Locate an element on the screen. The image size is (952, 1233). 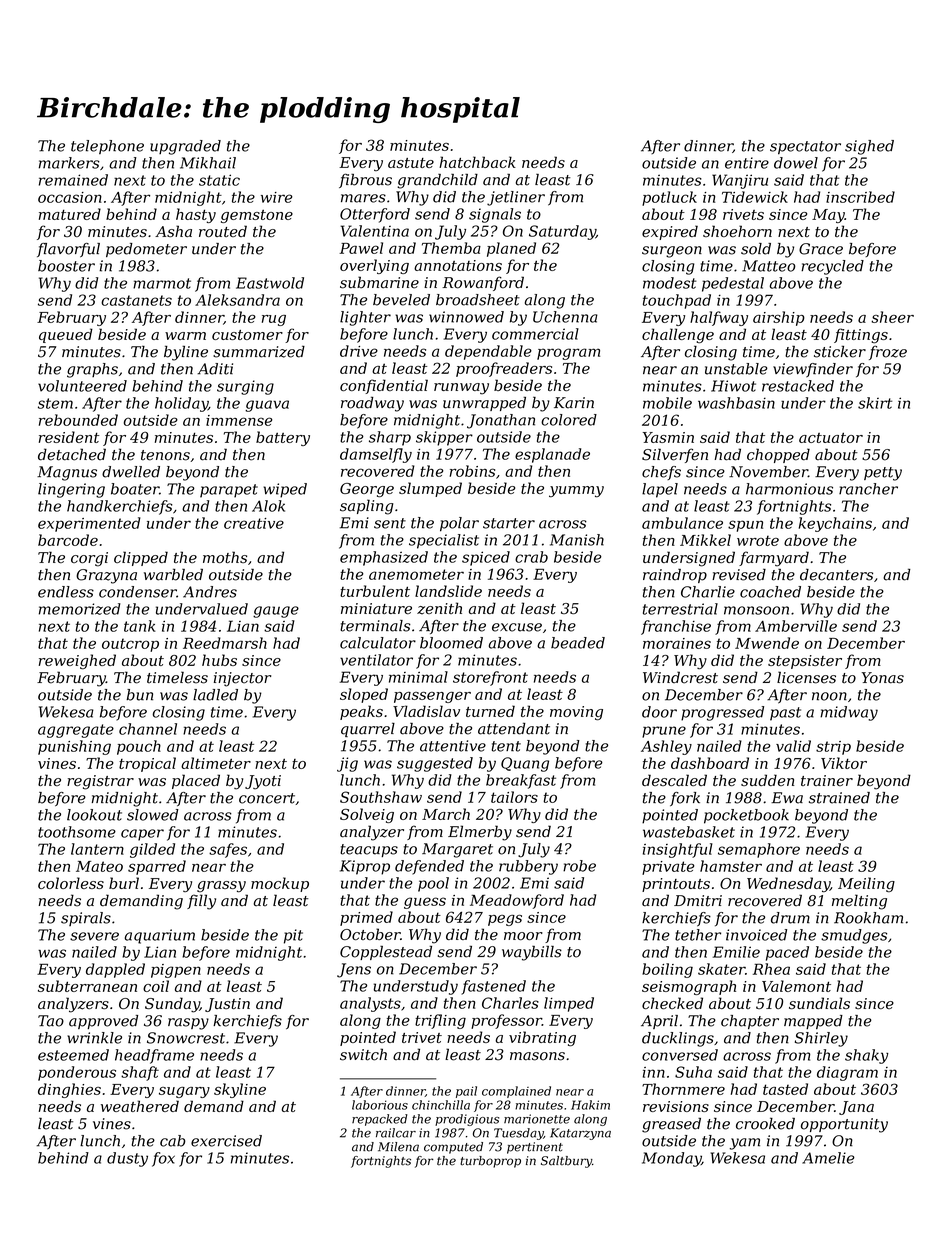
pegs is located at coordinates (505, 920).
